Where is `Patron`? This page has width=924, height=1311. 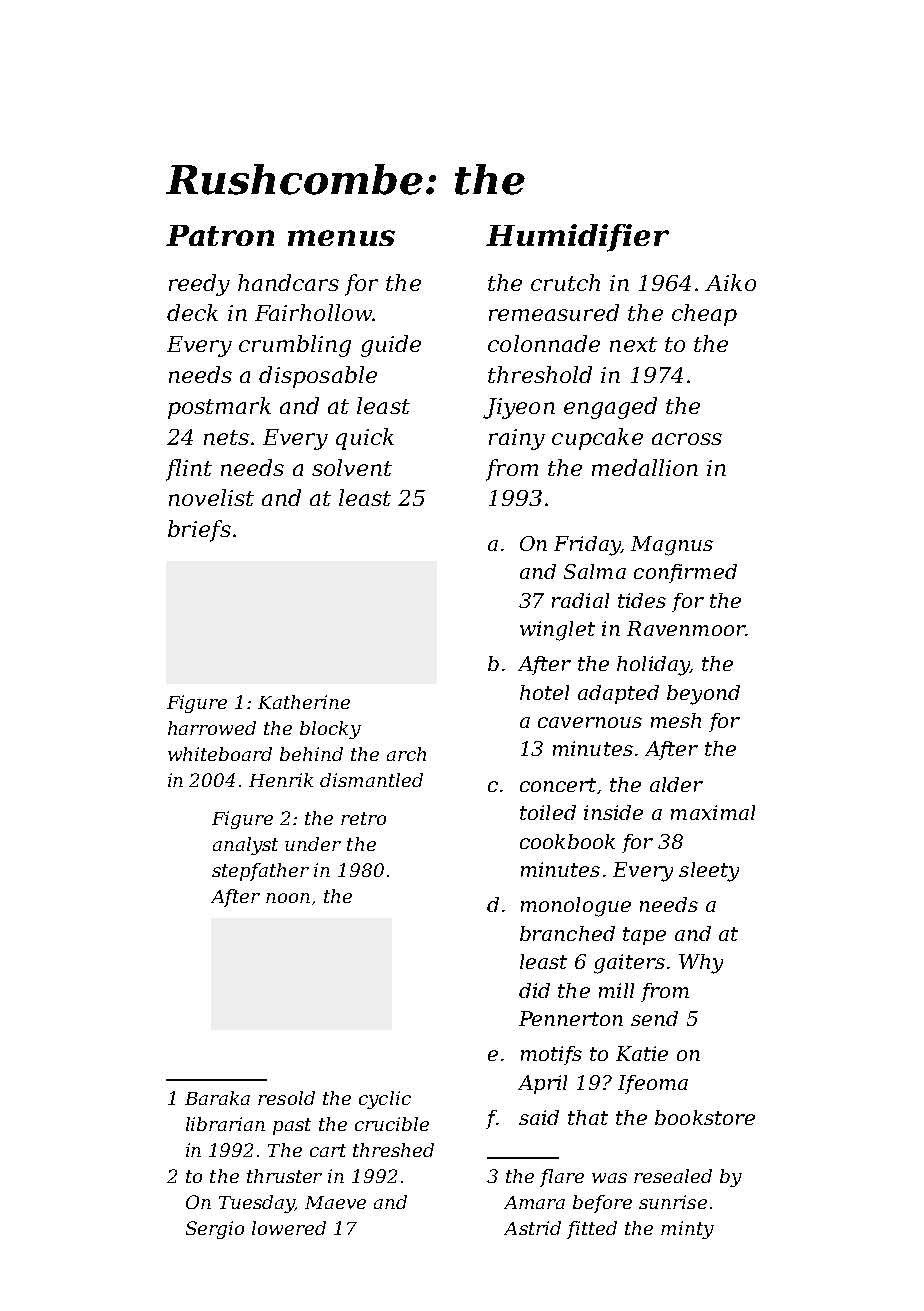 Patron is located at coordinates (220, 235).
